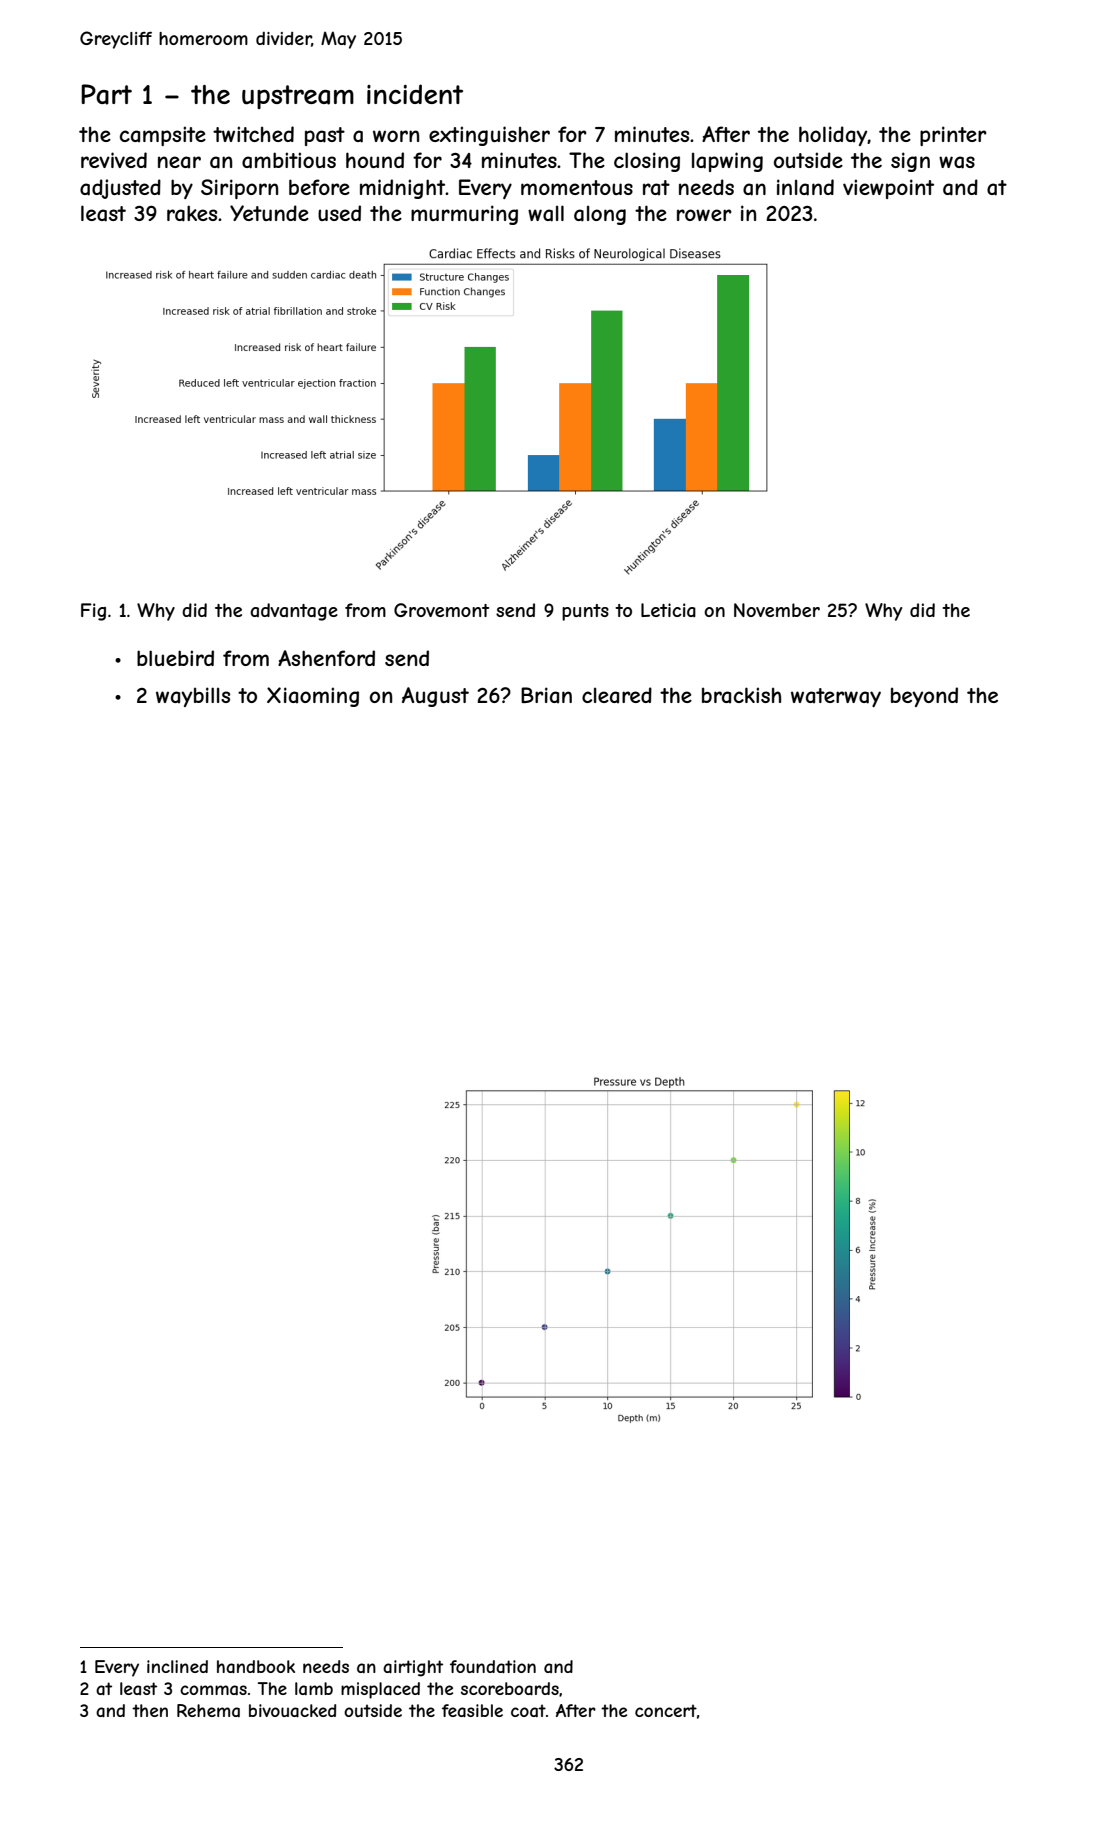 This screenshot has width=1108, height=1825. What do you see at coordinates (313, 697) in the screenshot?
I see `Xiaoming` at bounding box center [313, 697].
